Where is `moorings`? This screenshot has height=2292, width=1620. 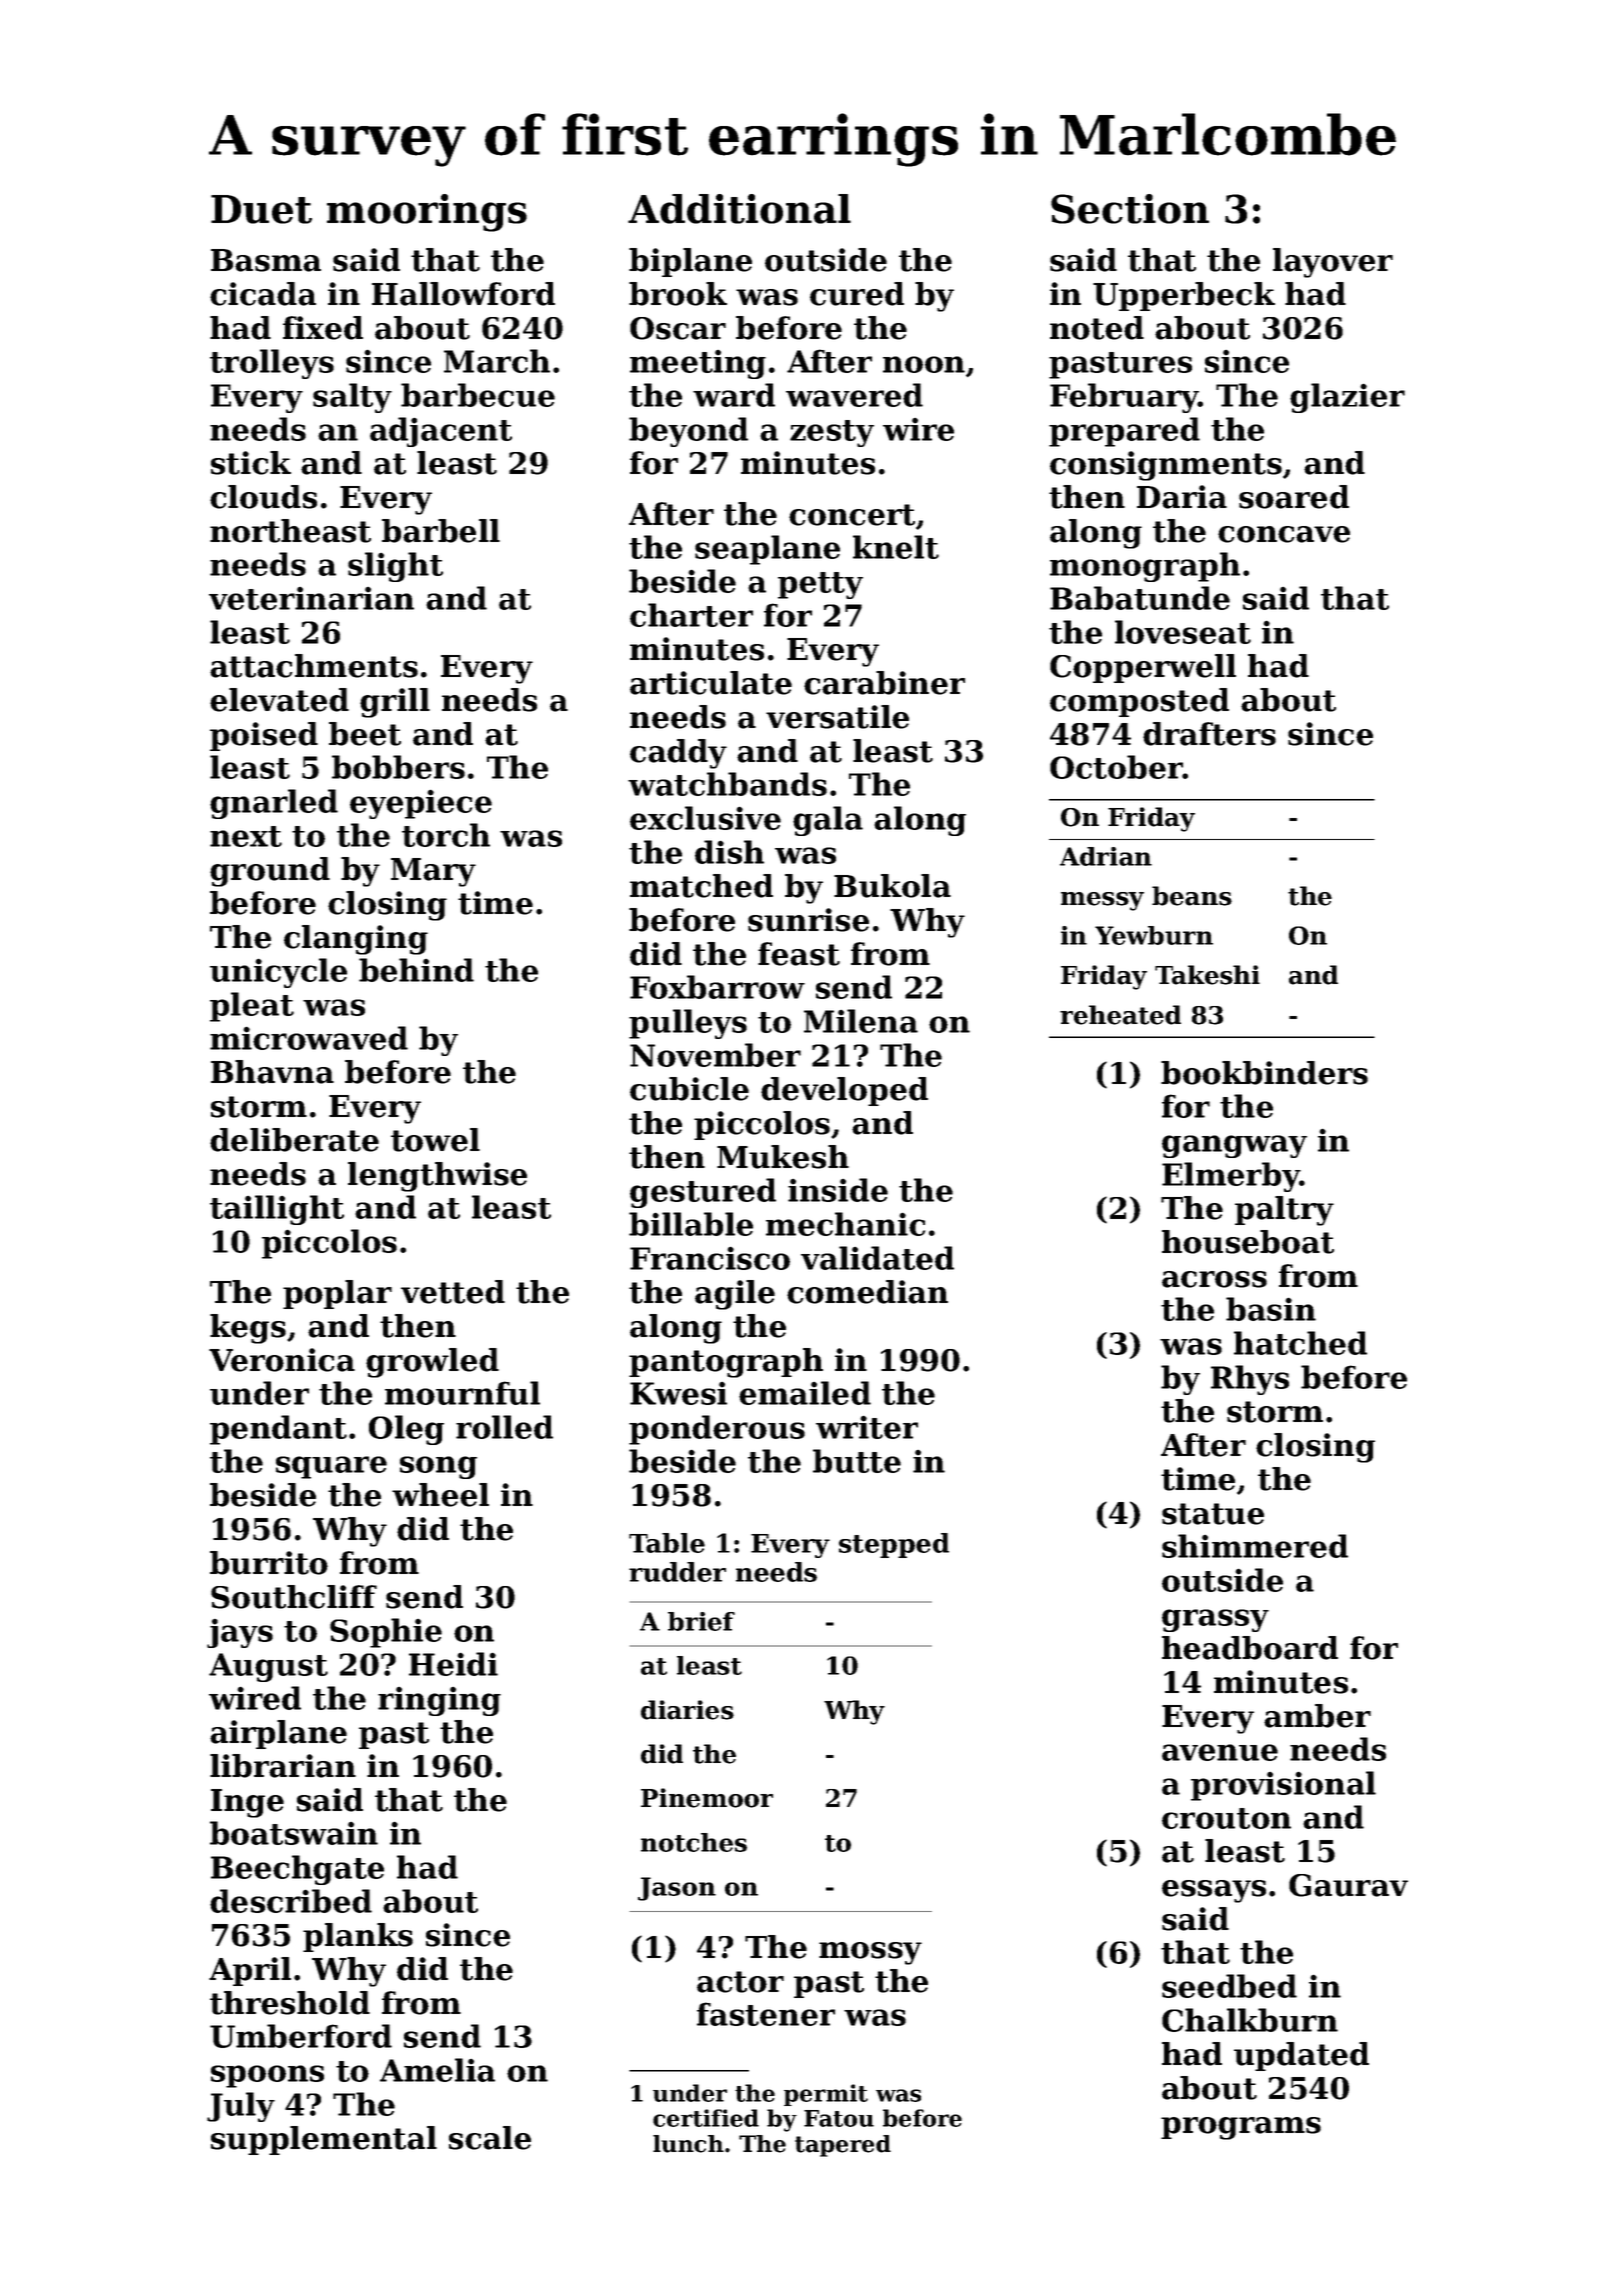 moorings is located at coordinates (427, 213).
